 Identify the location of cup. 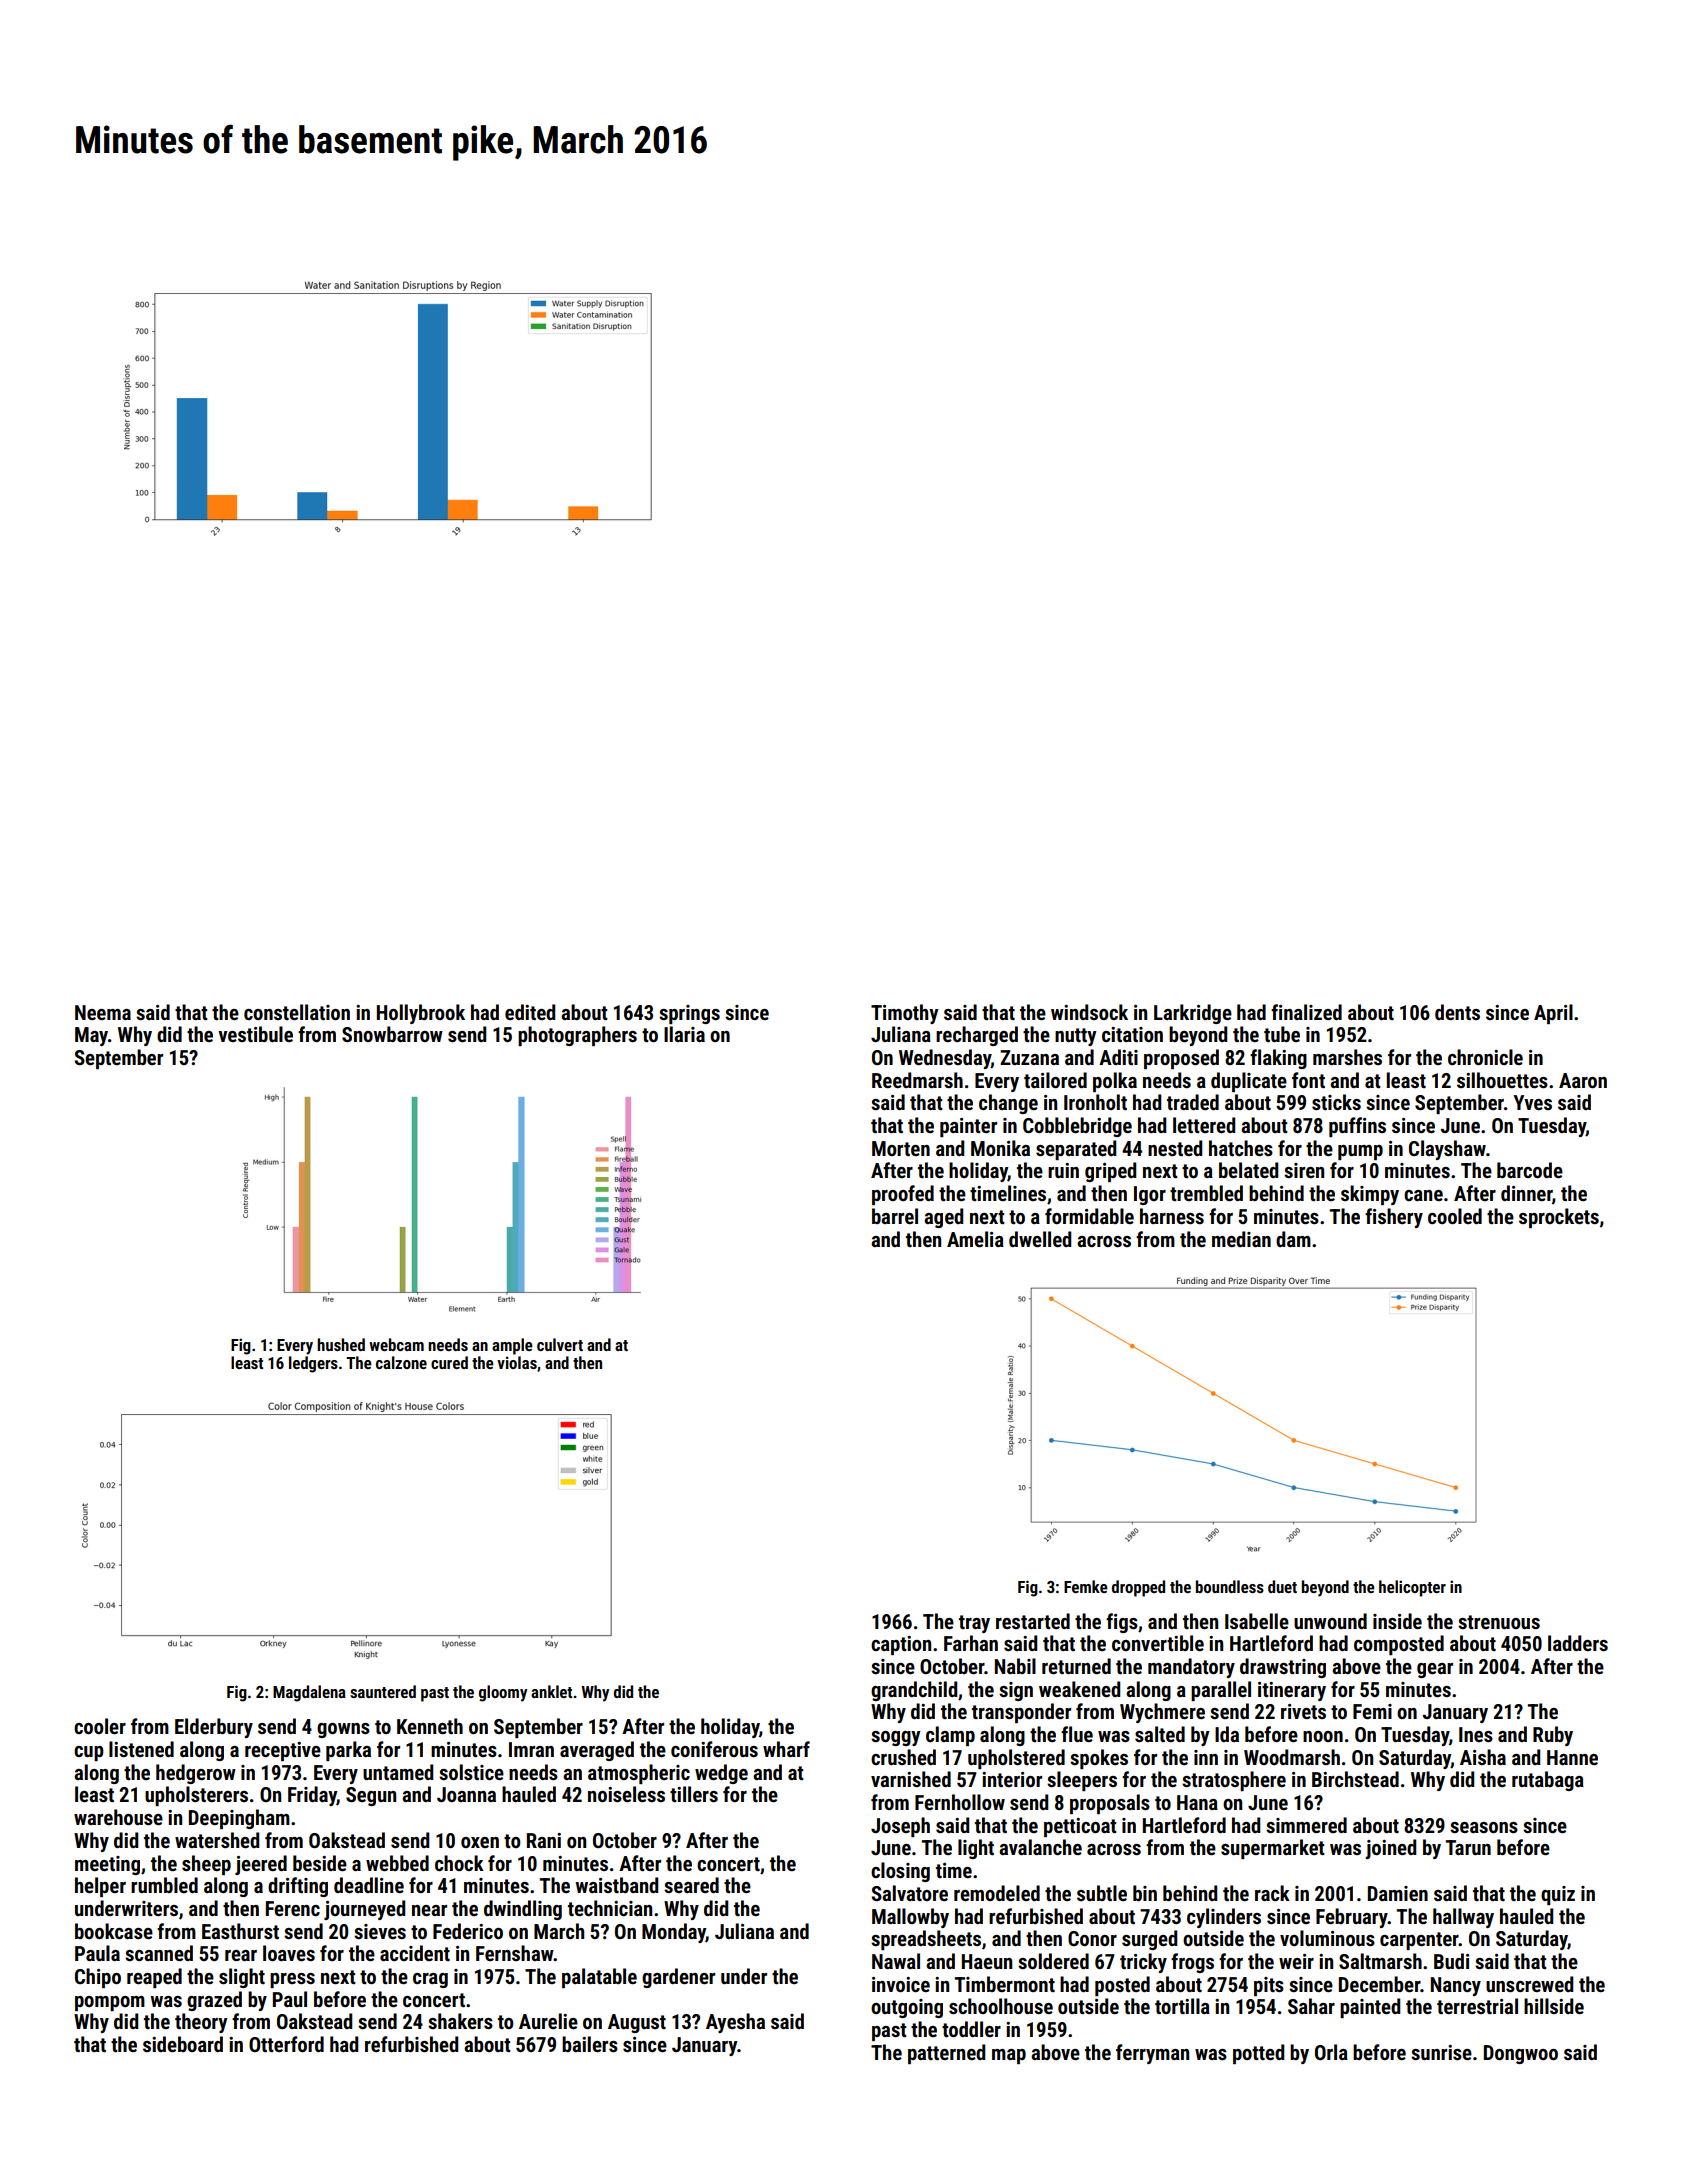
(89, 1753).
